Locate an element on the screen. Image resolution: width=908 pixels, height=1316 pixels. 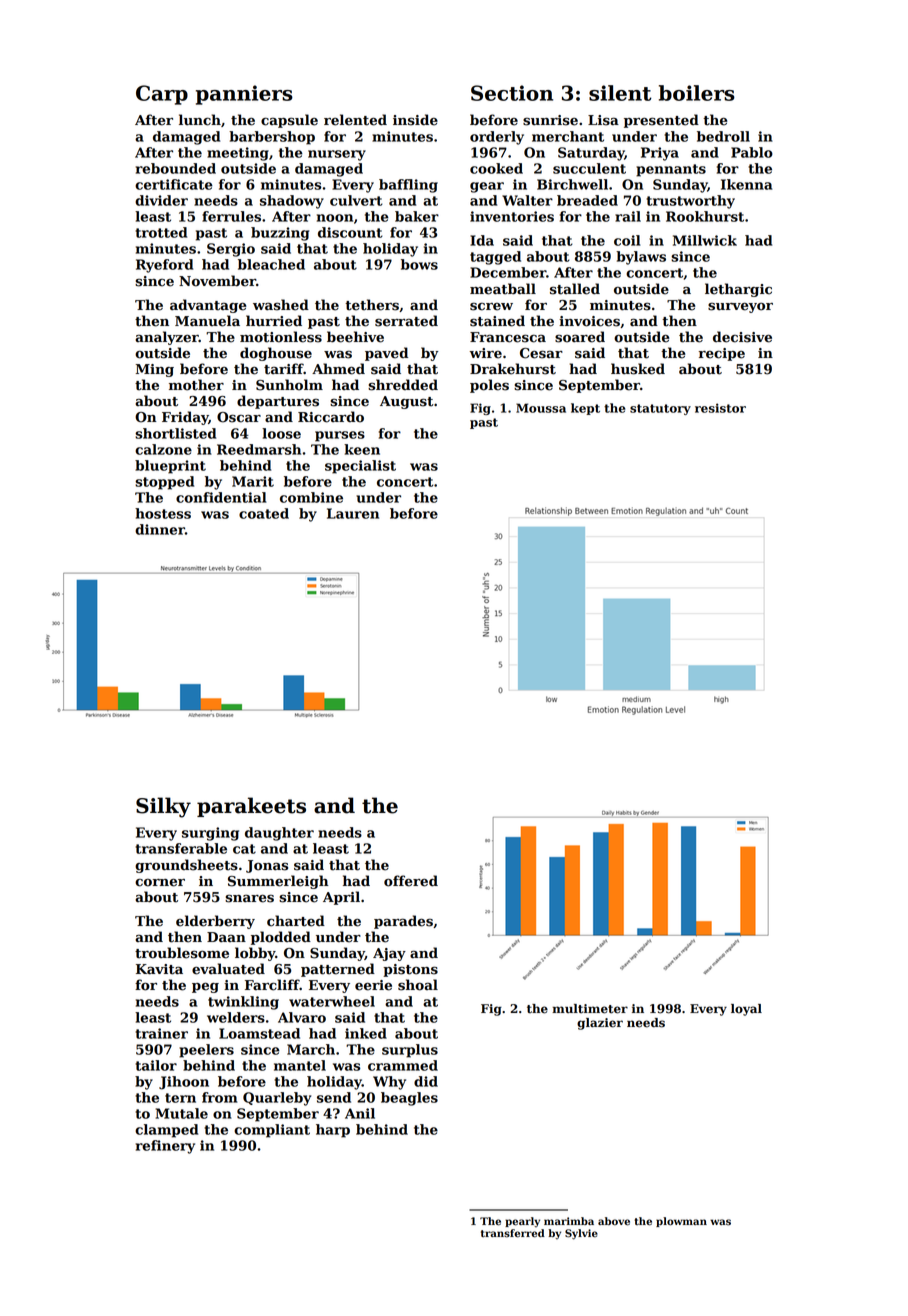
clamped is located at coordinates (166, 1131).
